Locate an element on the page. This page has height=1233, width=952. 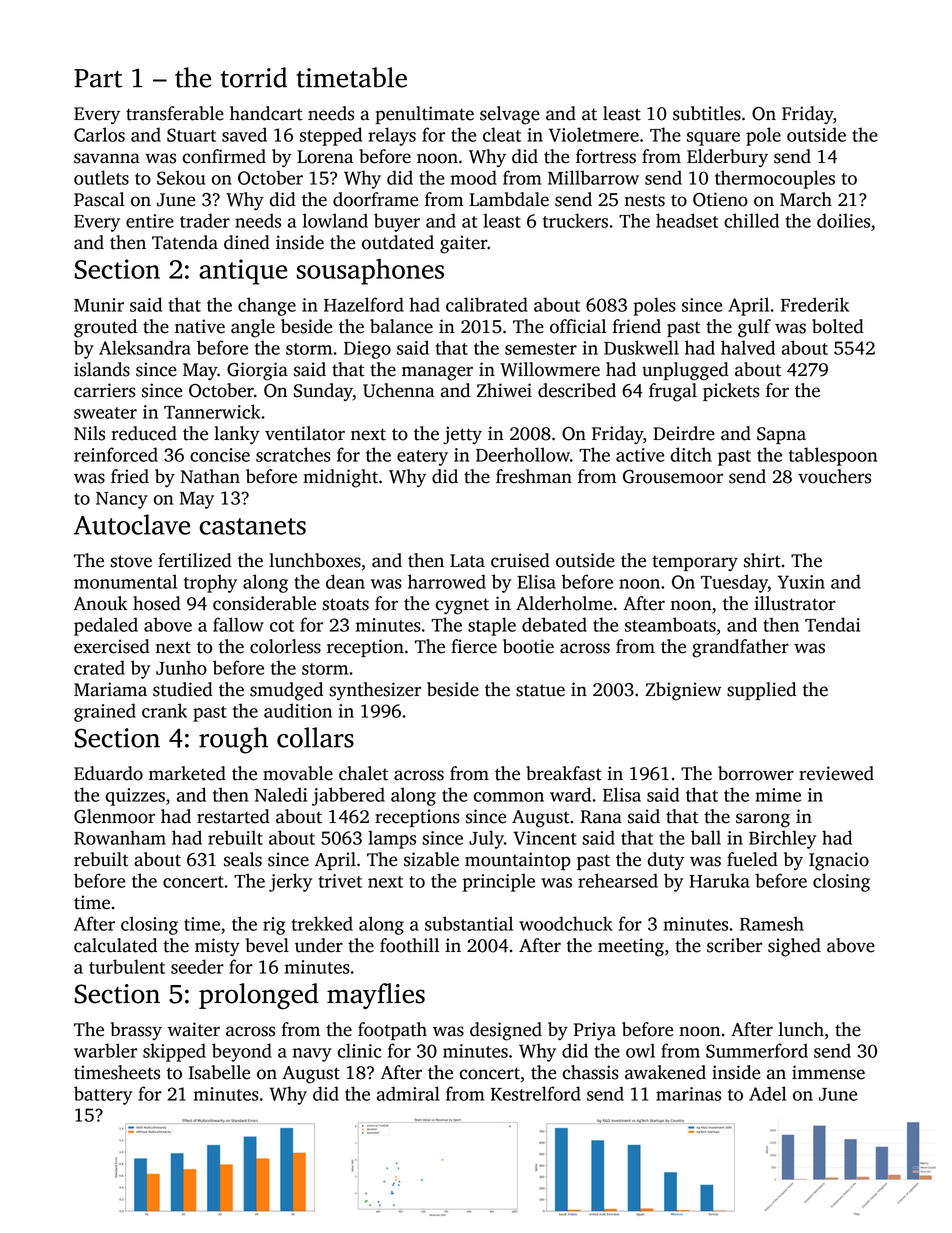
Pascal is located at coordinates (99, 199).
